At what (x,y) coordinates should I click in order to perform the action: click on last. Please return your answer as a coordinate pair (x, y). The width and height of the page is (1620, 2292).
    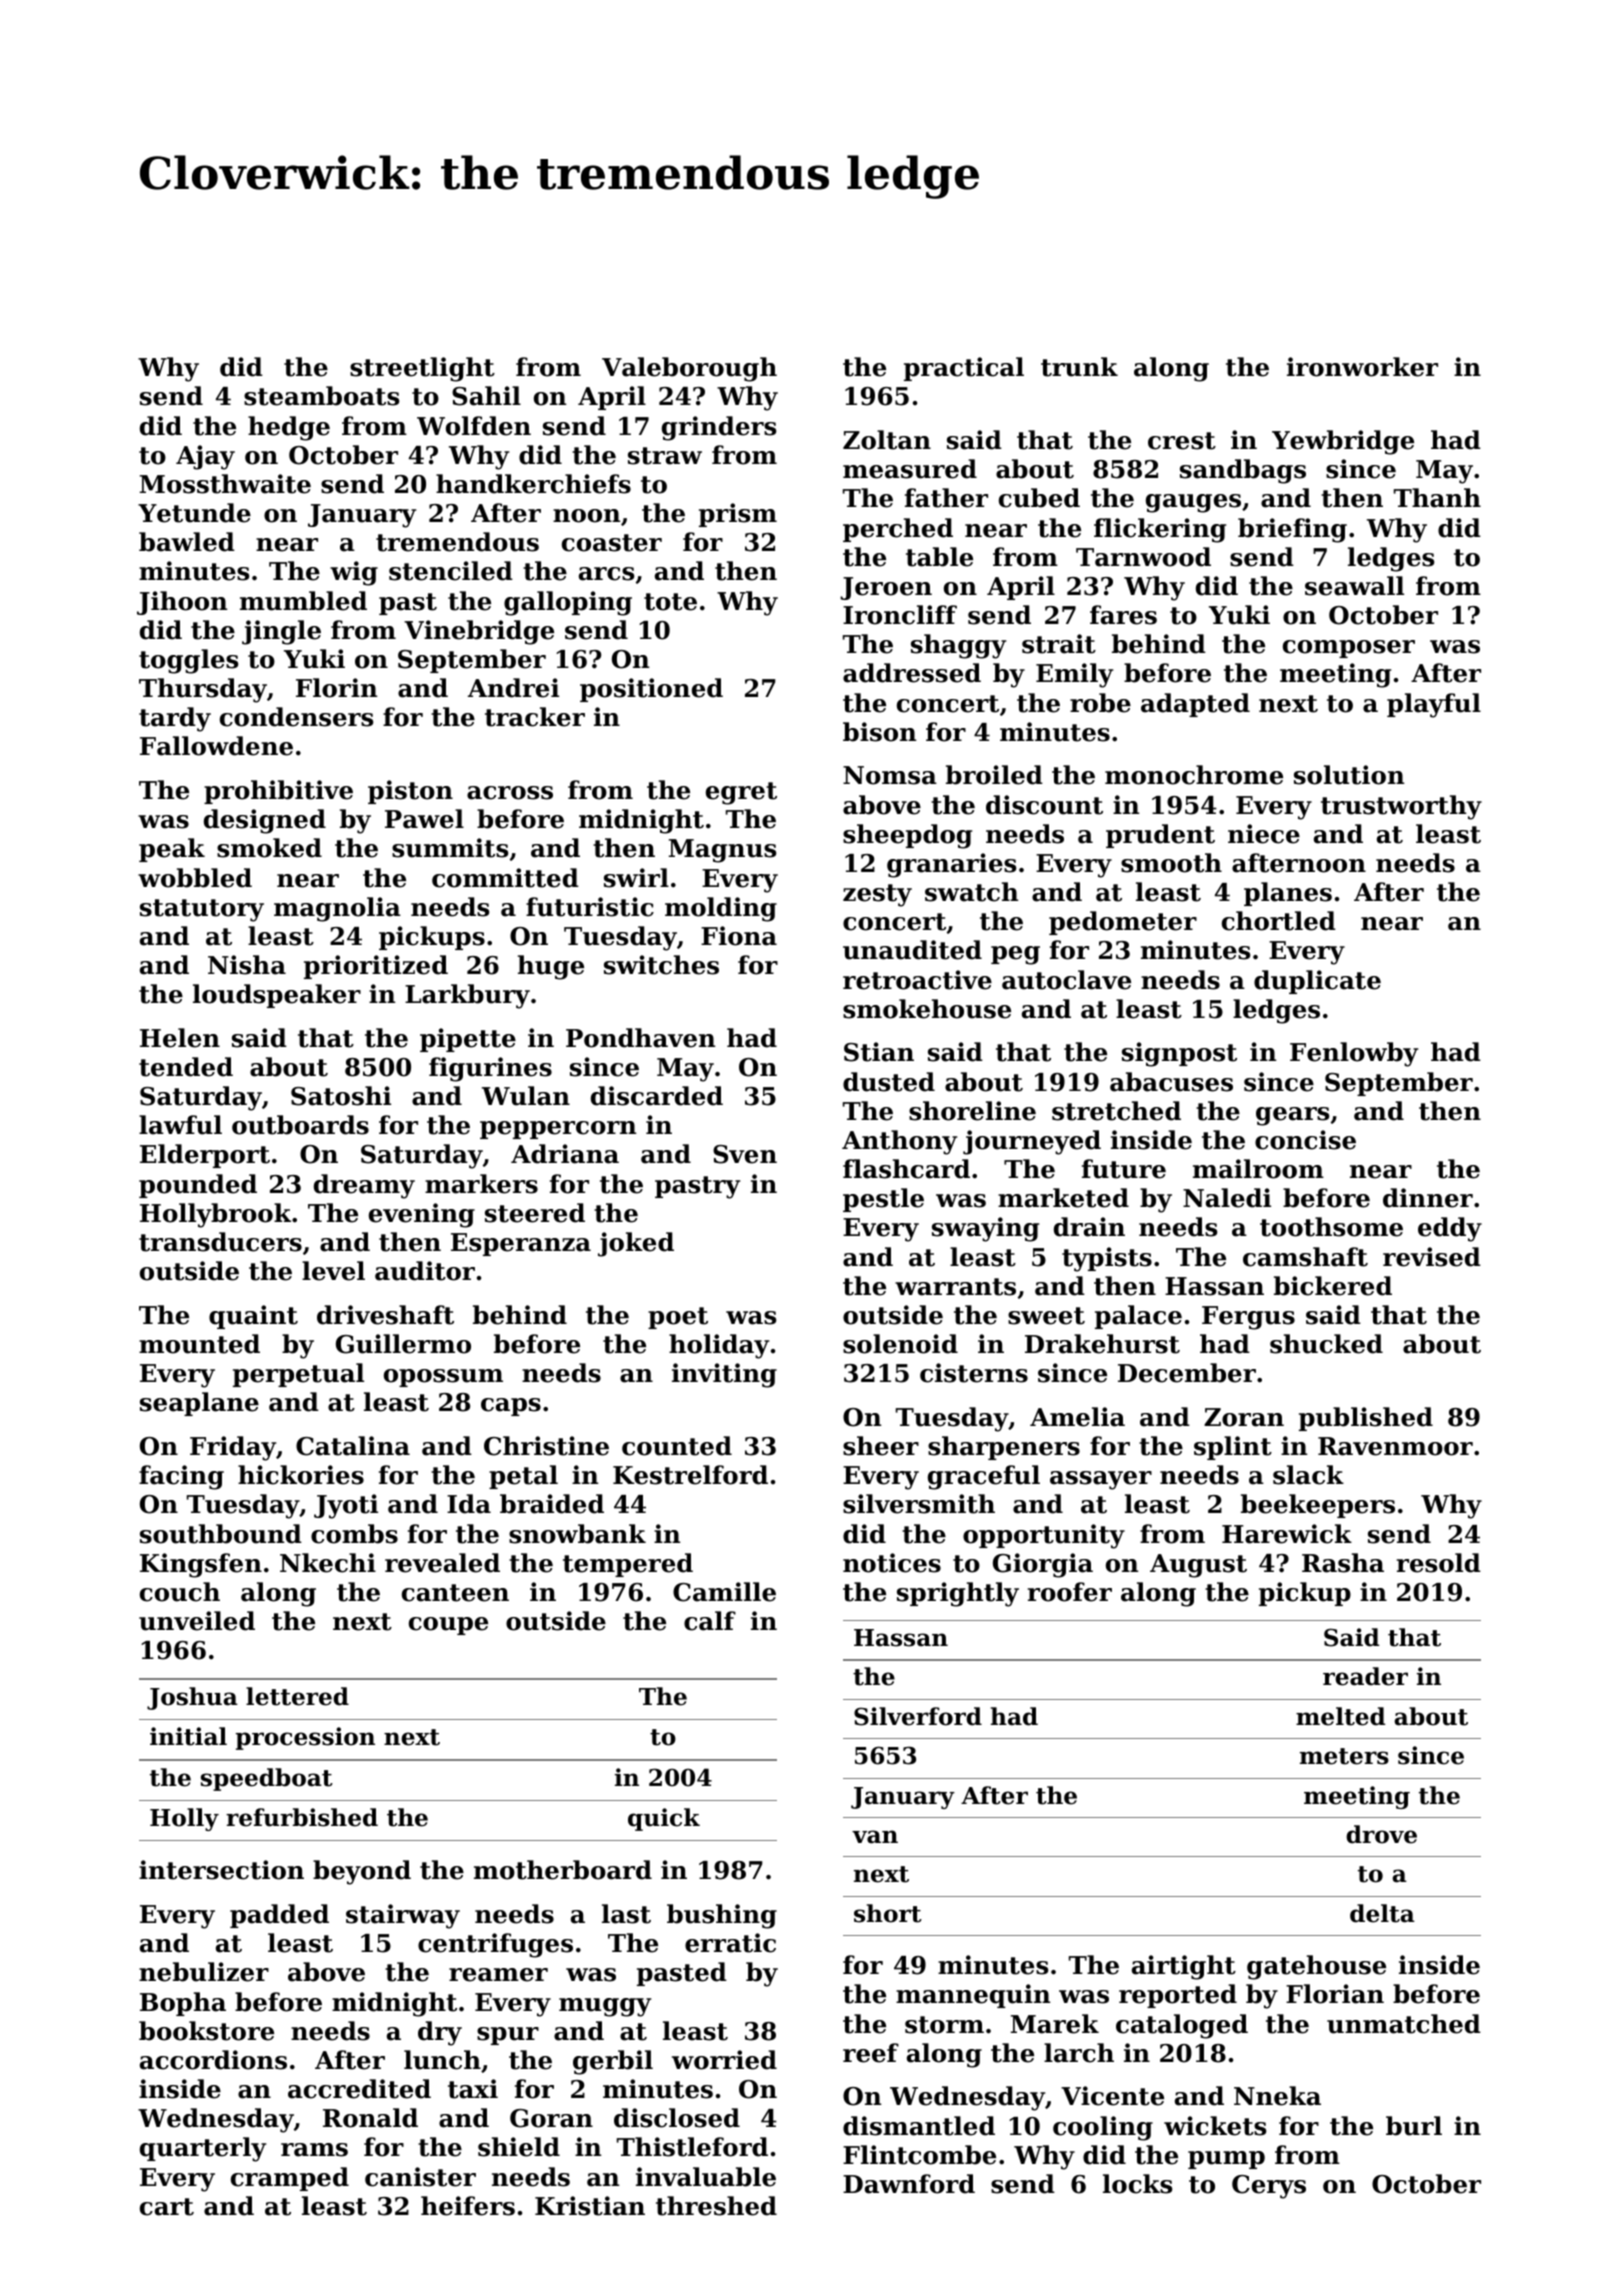
    Looking at the image, I should click on (626, 1914).
